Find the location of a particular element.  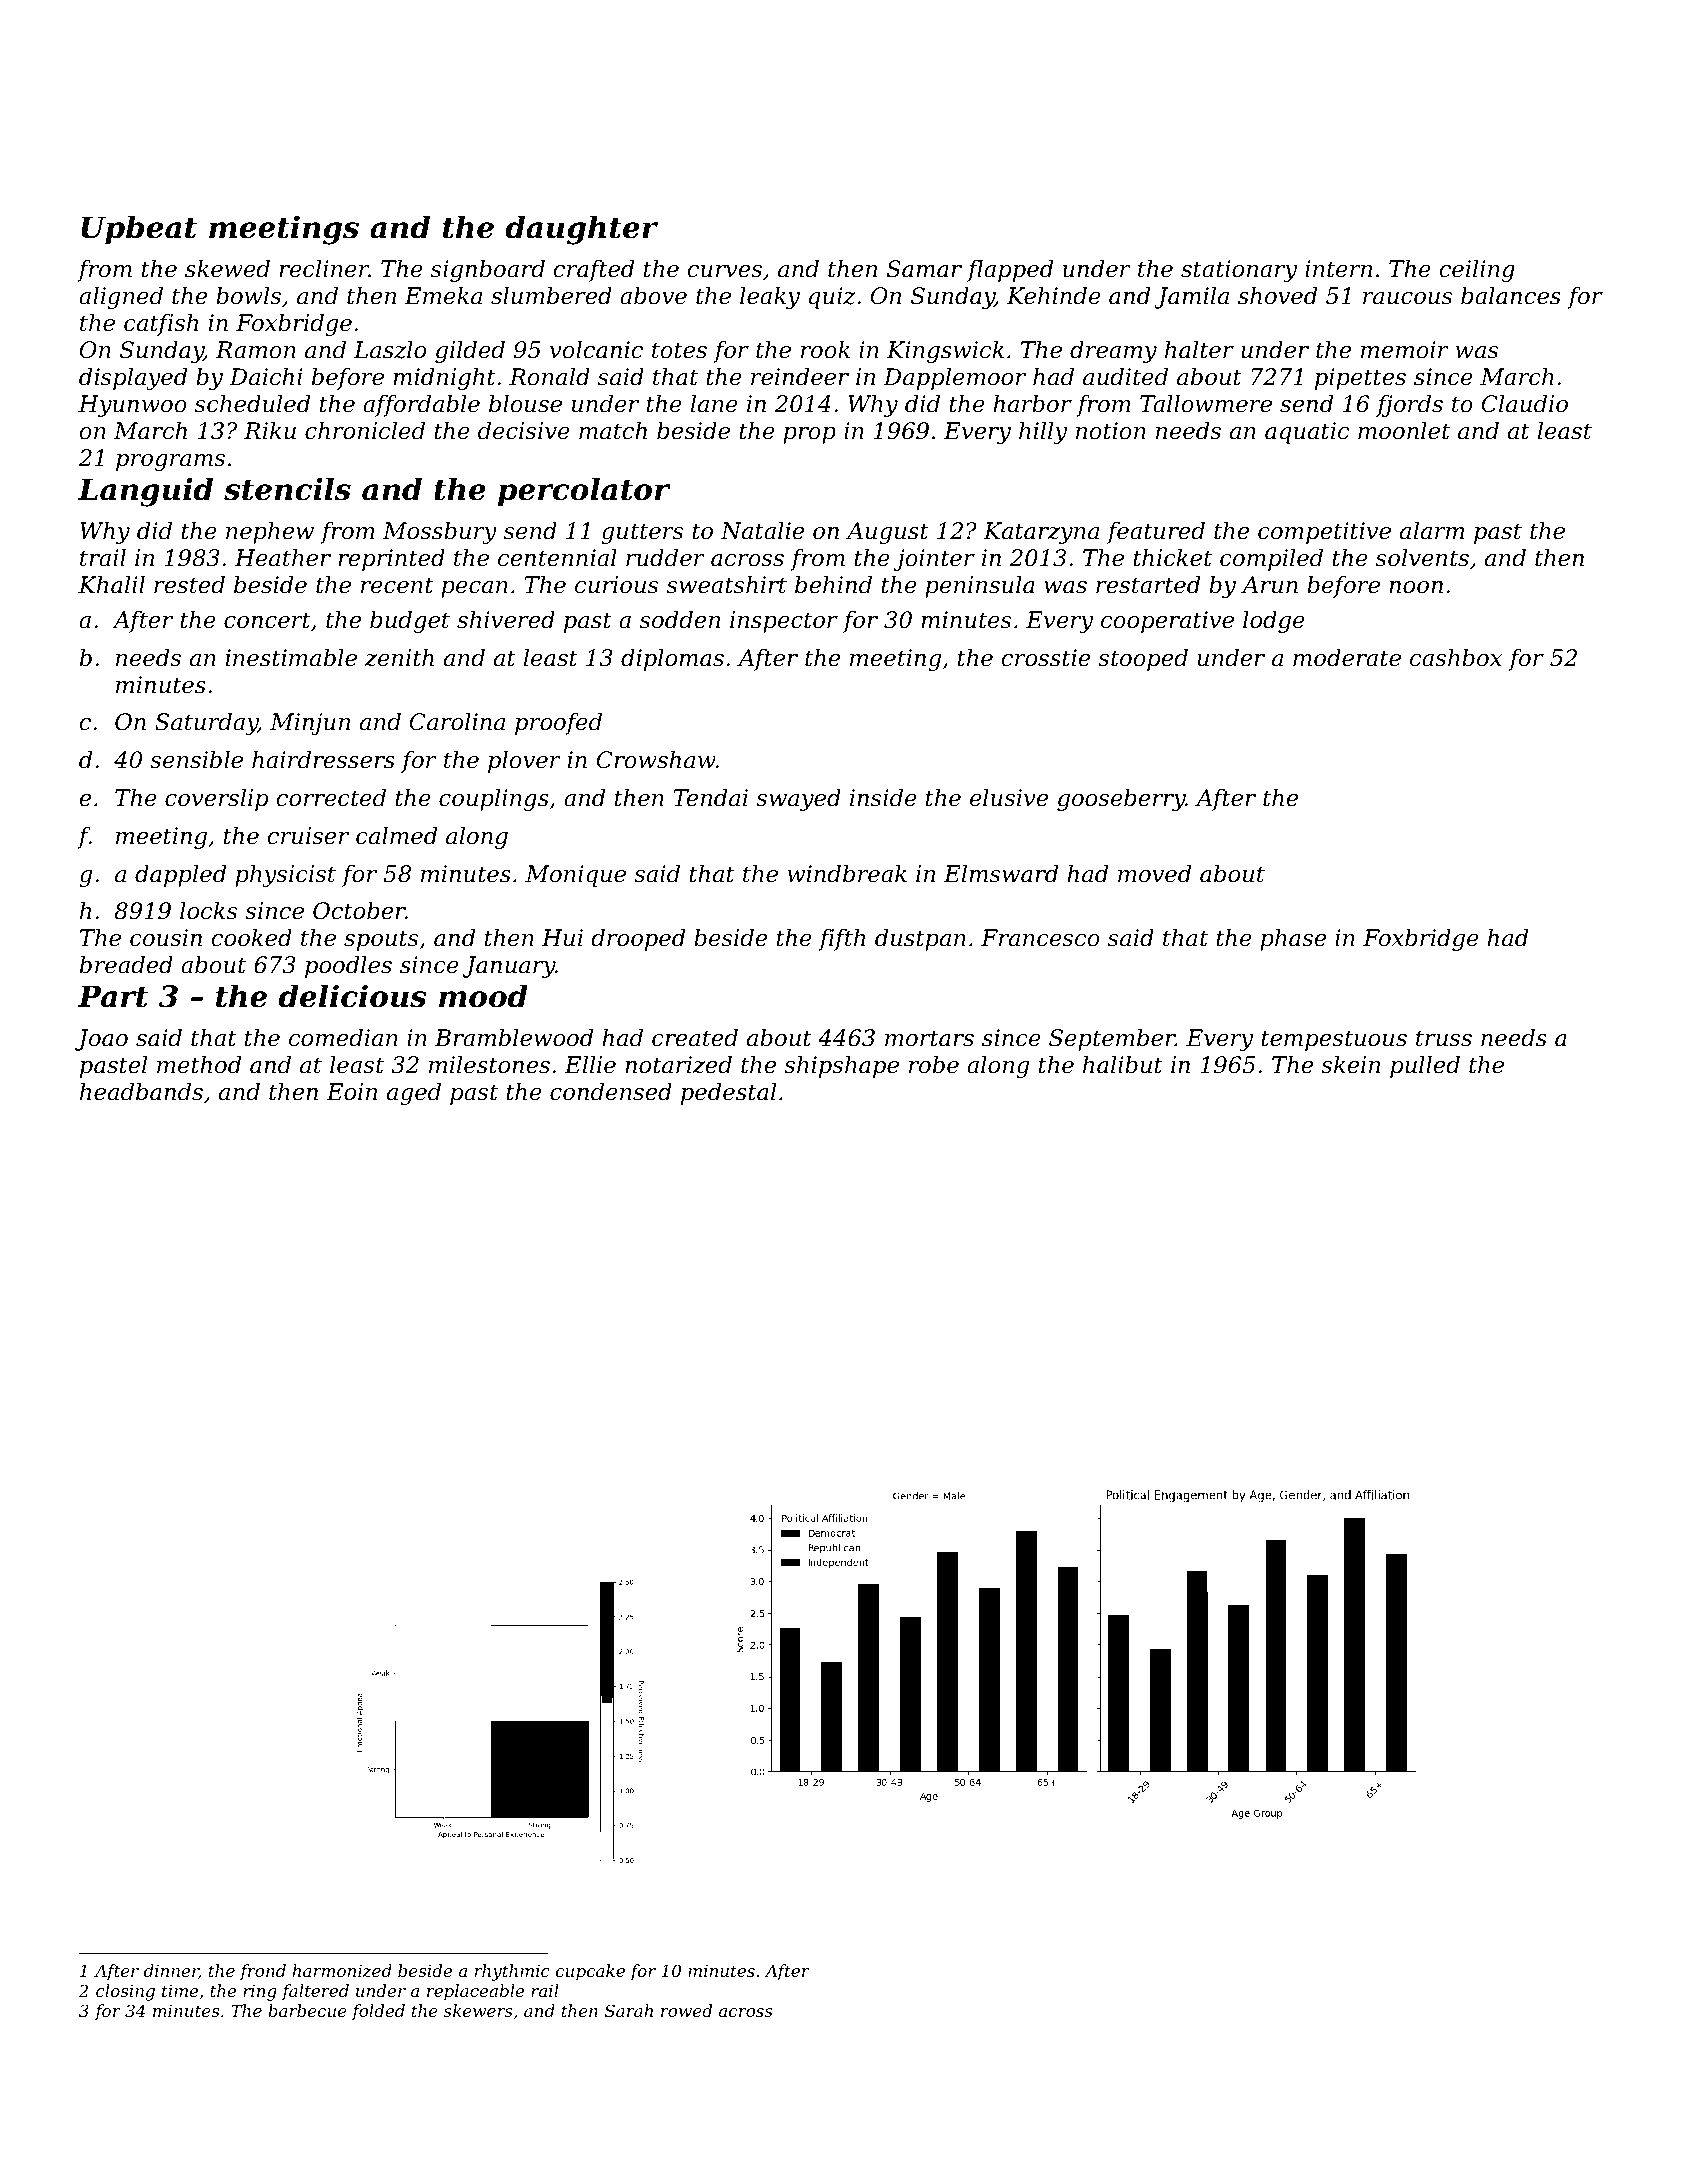

ceiling is located at coordinates (1477, 271).
